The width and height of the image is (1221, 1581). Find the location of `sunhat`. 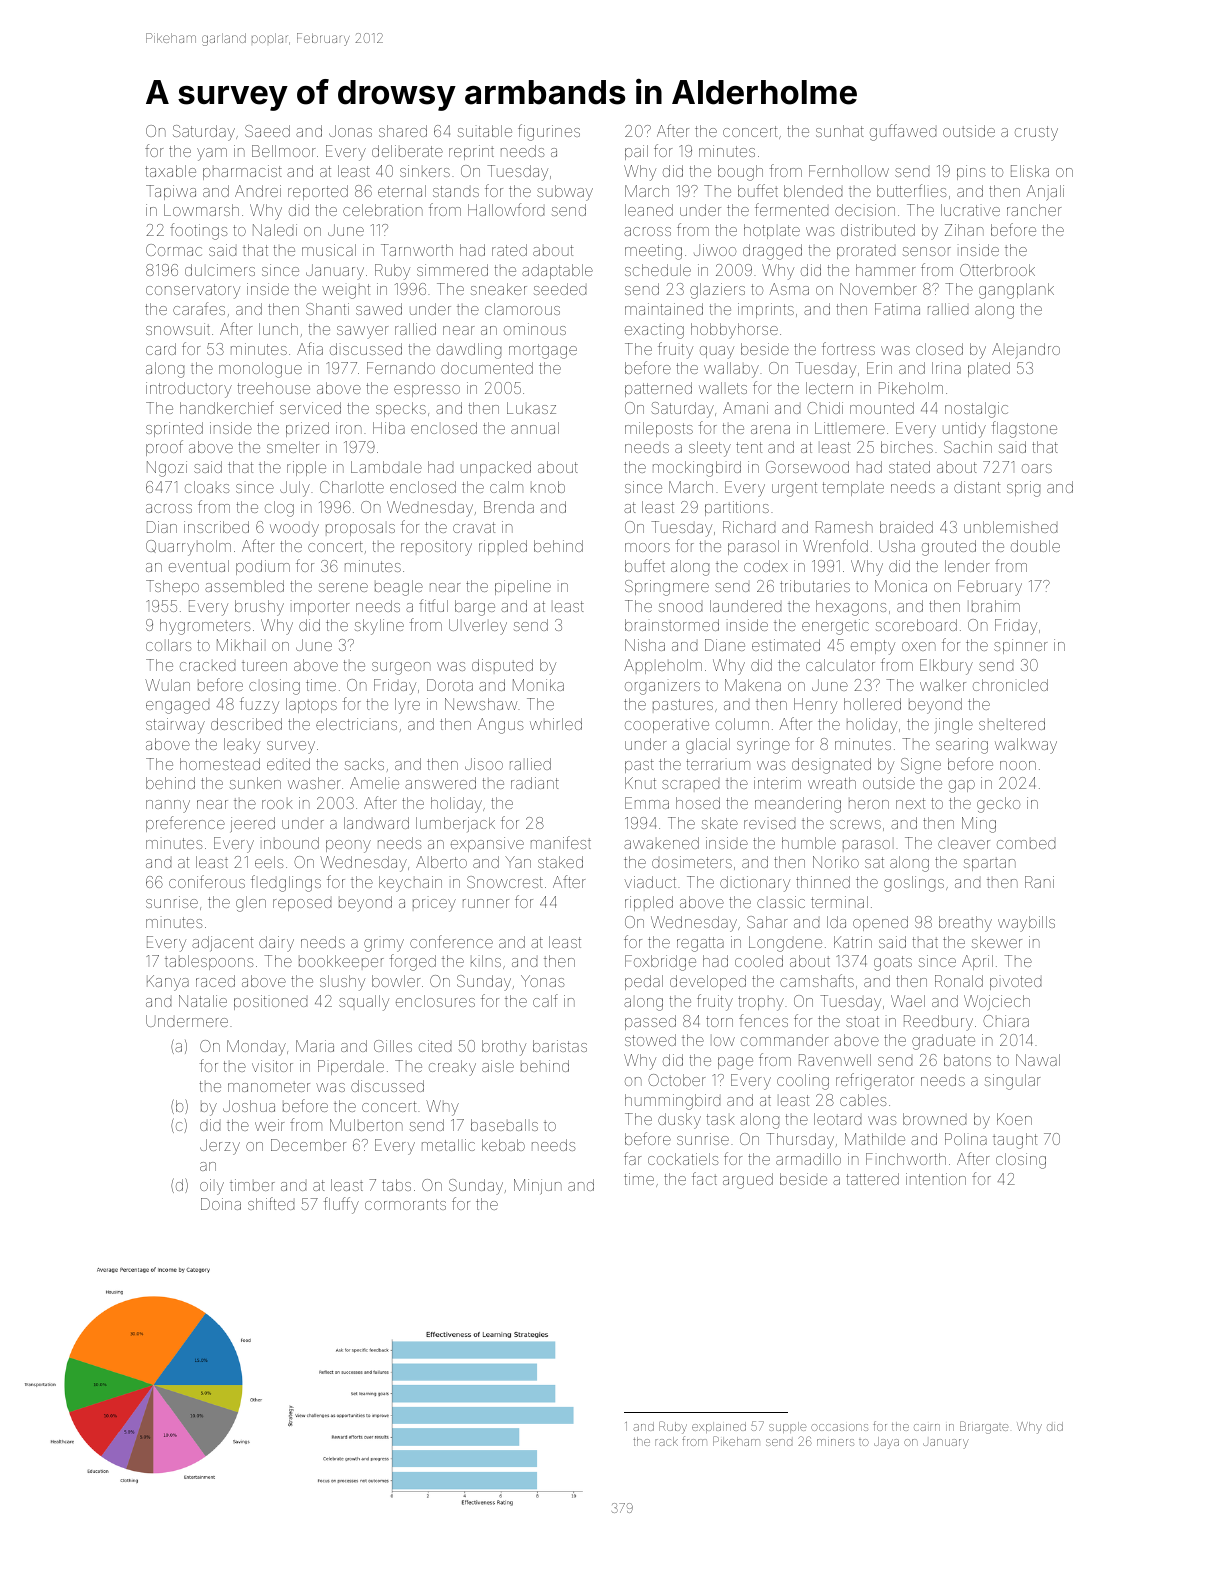

sunhat is located at coordinates (840, 131).
